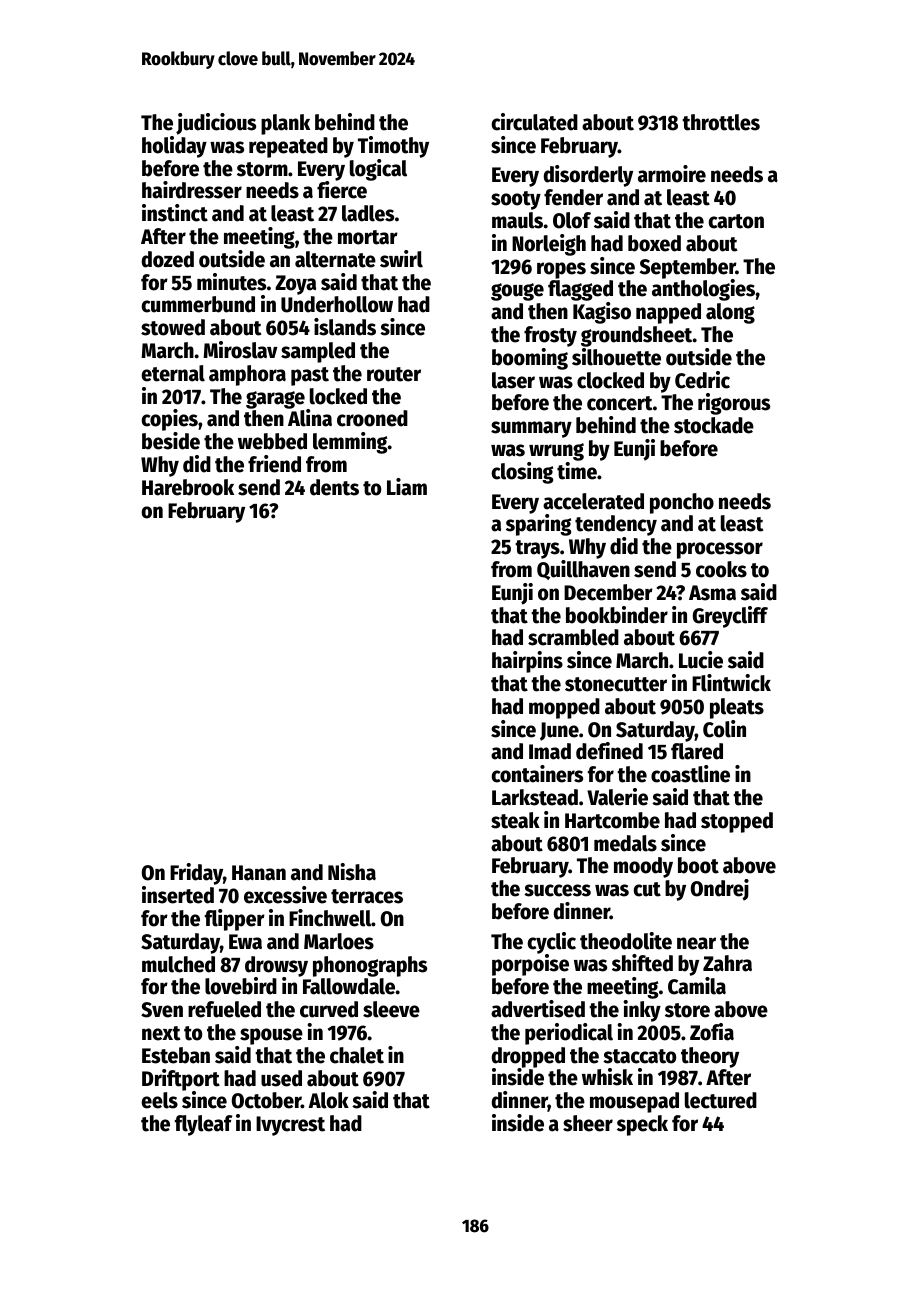 The width and height of the image is (924, 1311). Describe the element at coordinates (720, 550) in the image. I see `processor` at that location.
